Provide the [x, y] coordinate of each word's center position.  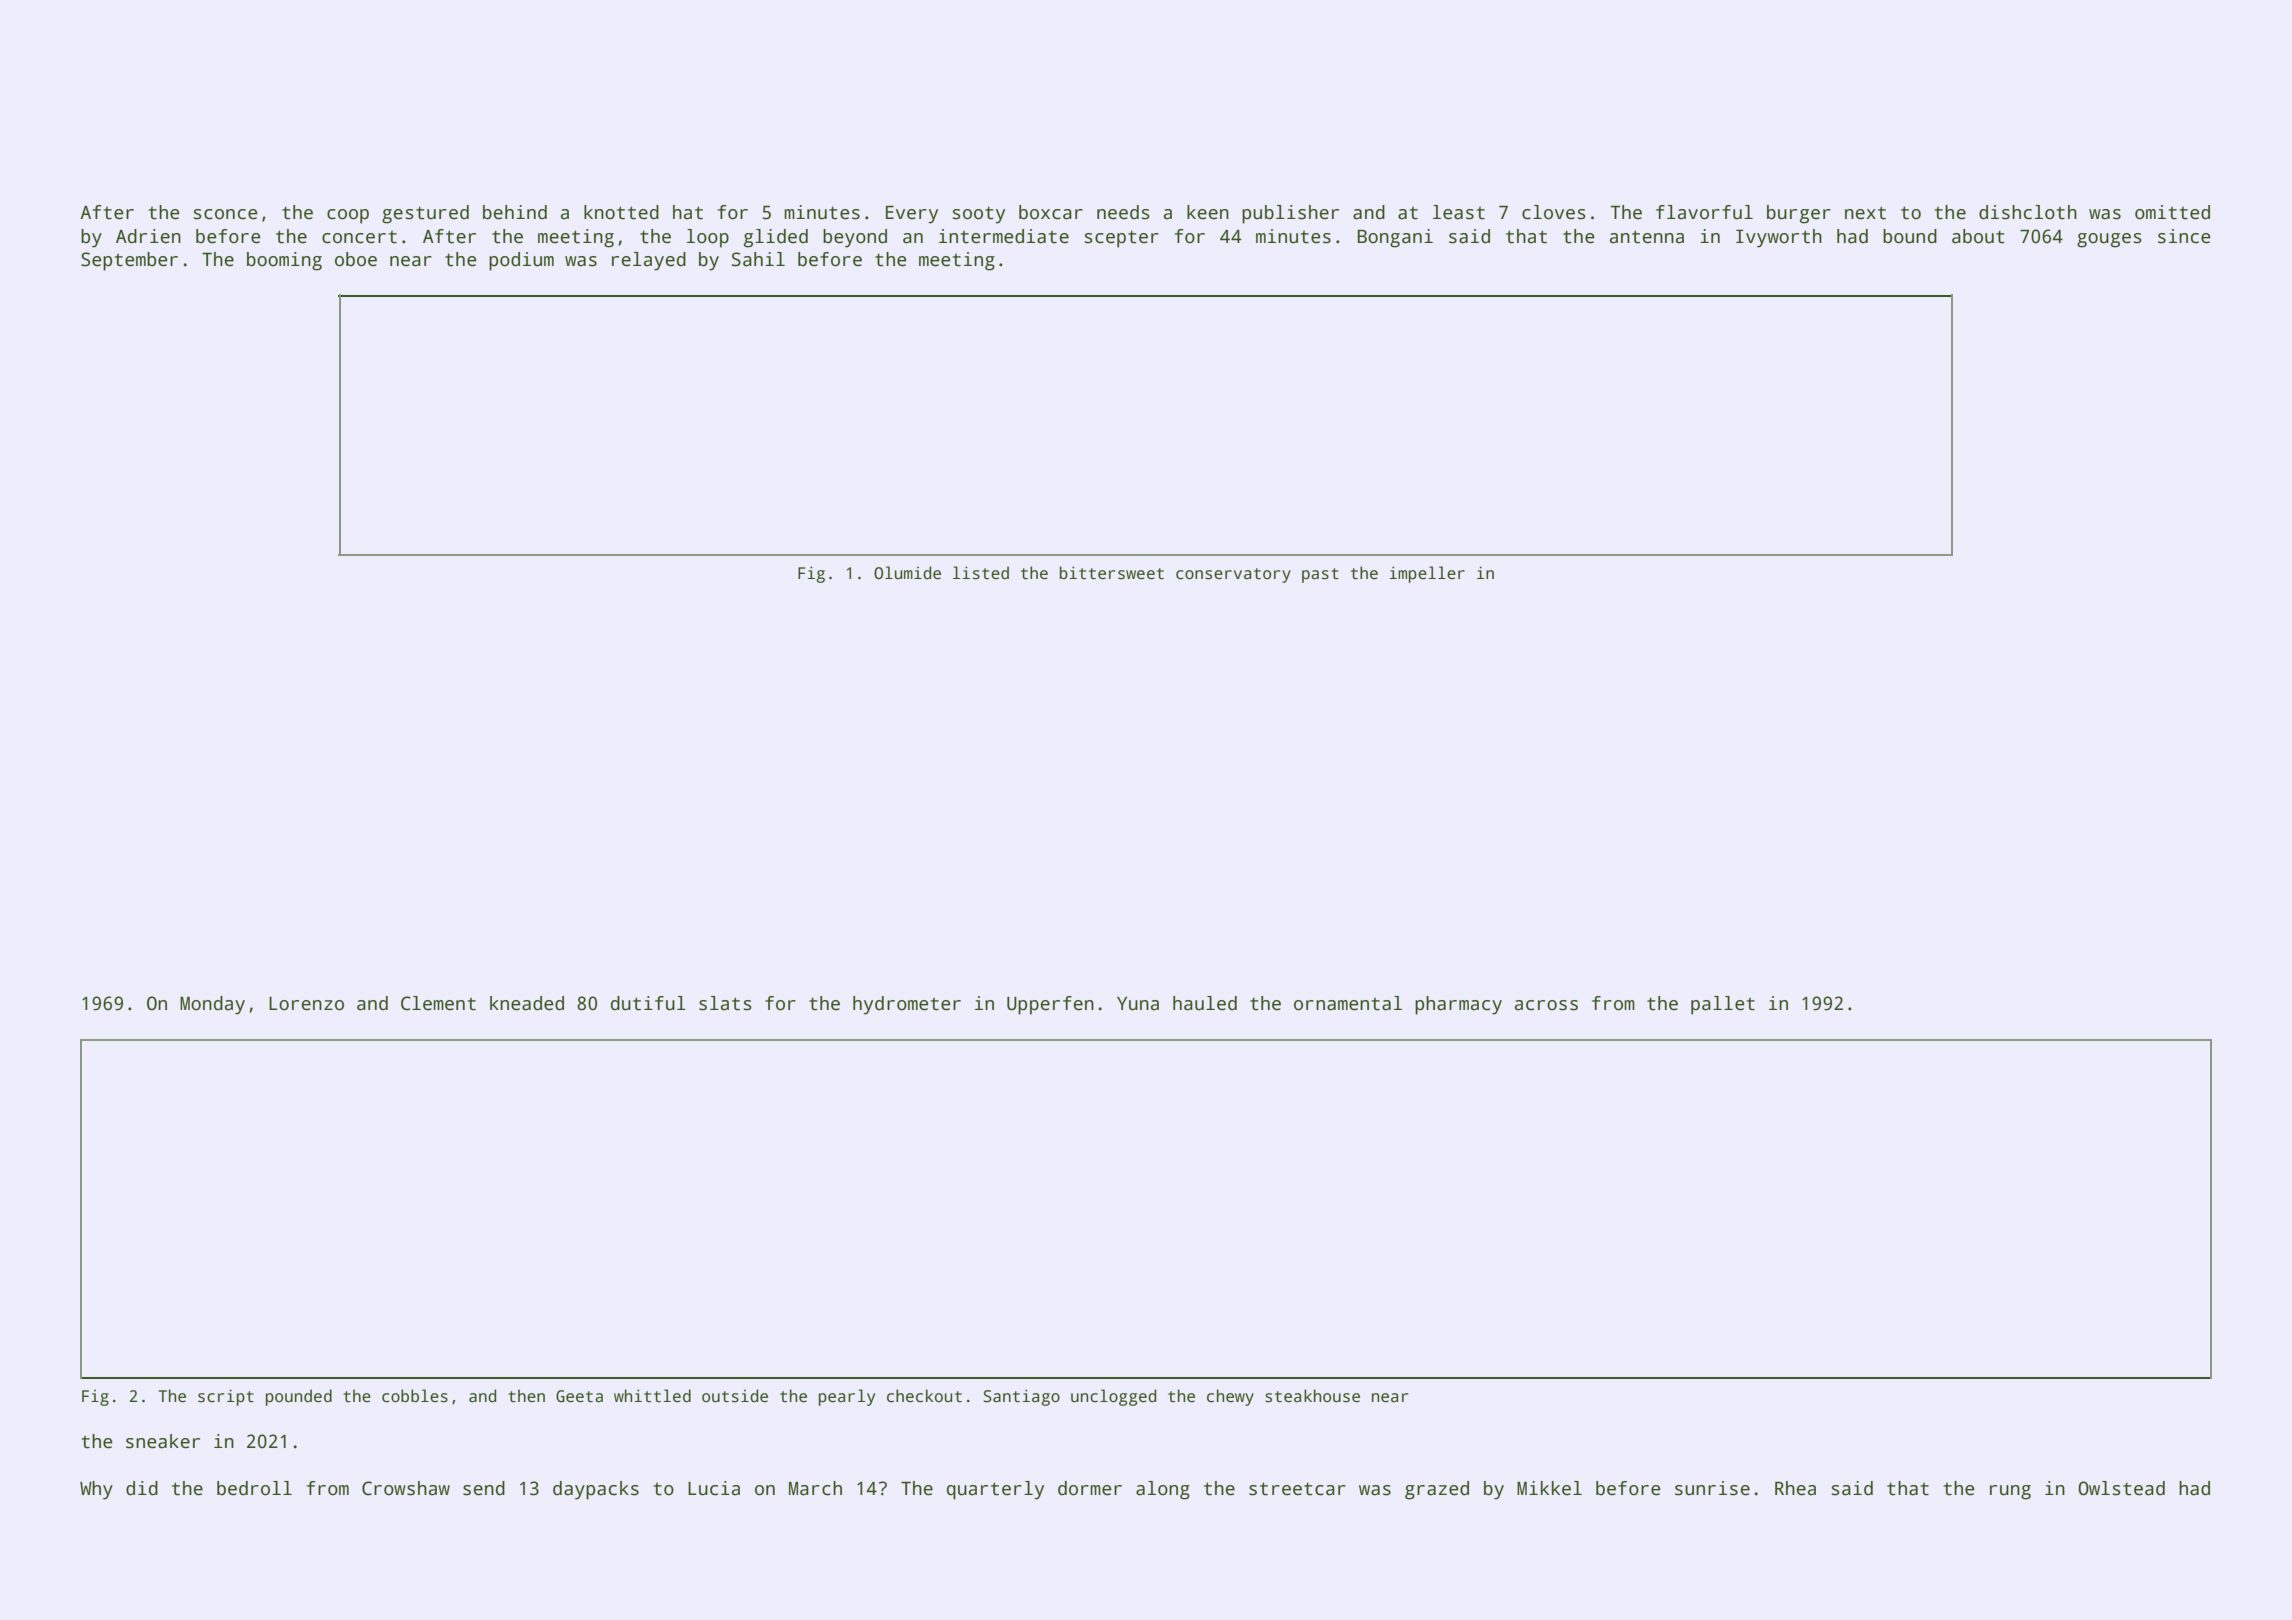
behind [515, 212]
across [1546, 1005]
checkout [924, 1396]
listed [981, 573]
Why [96, 1490]
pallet [1723, 1005]
